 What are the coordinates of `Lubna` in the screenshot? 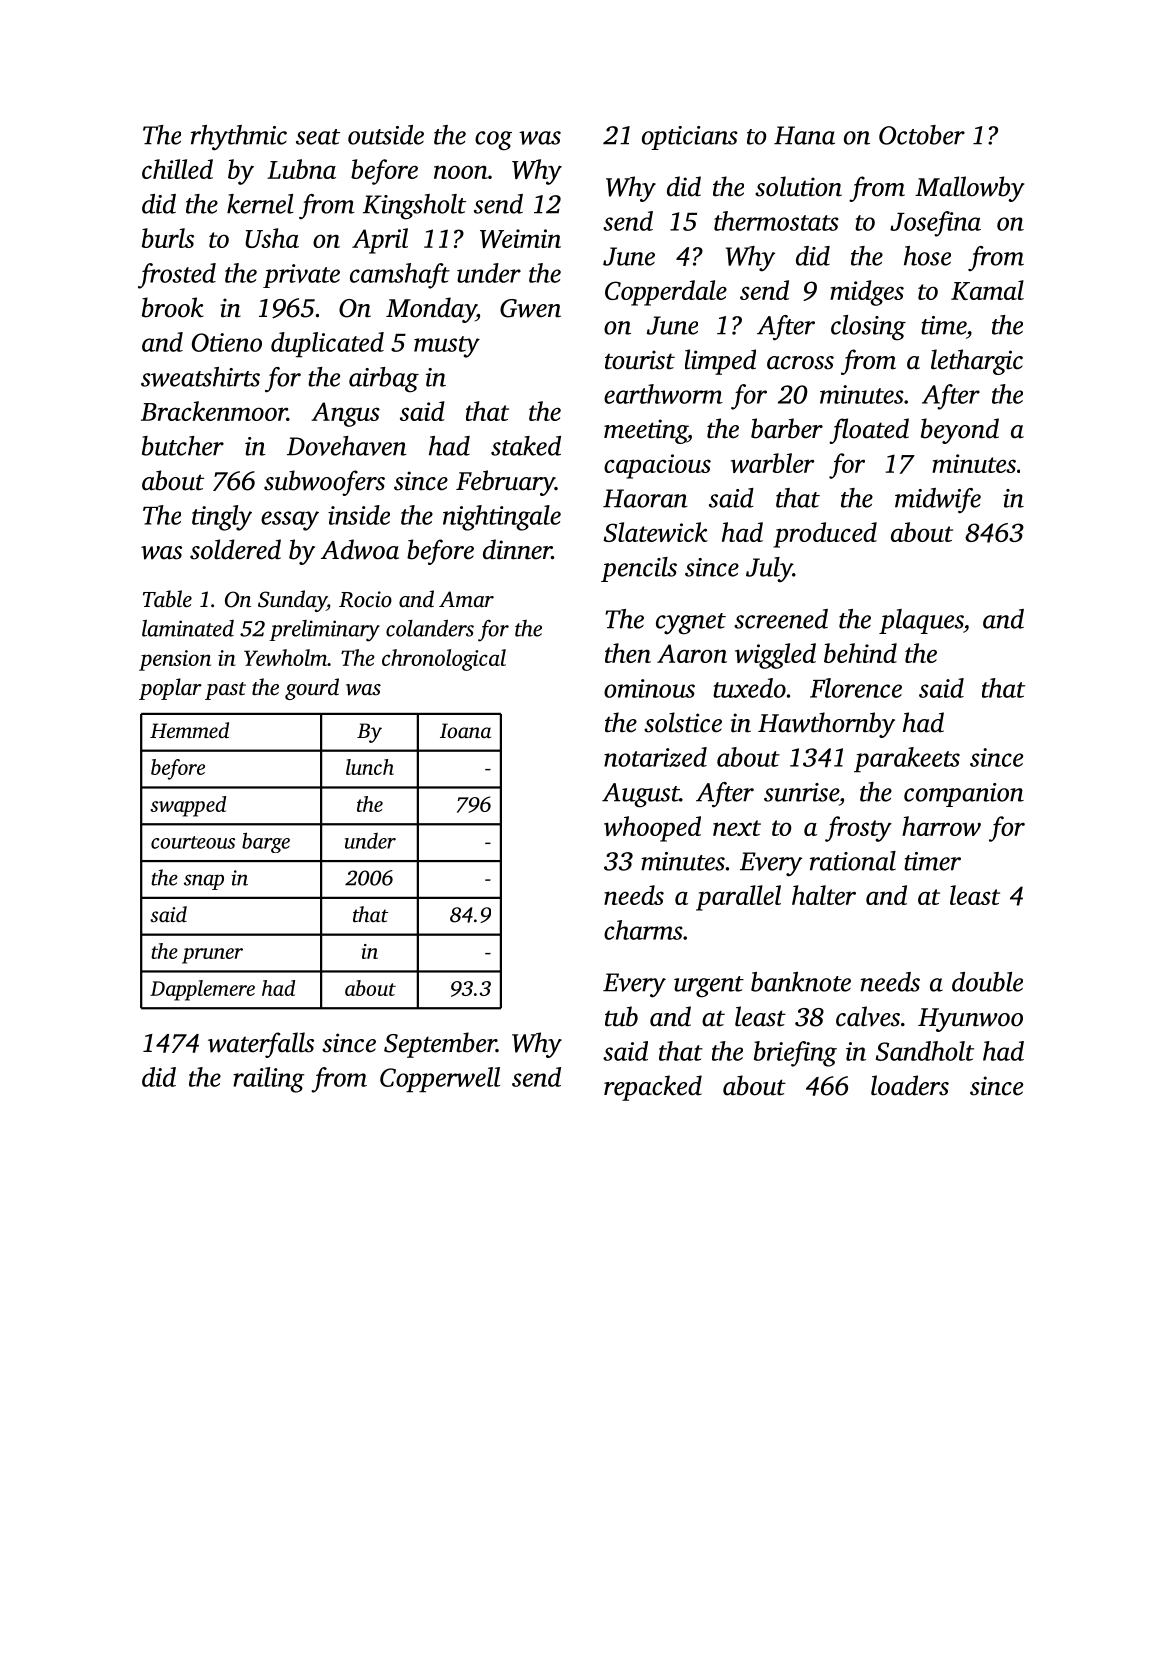 It's located at (301, 169).
